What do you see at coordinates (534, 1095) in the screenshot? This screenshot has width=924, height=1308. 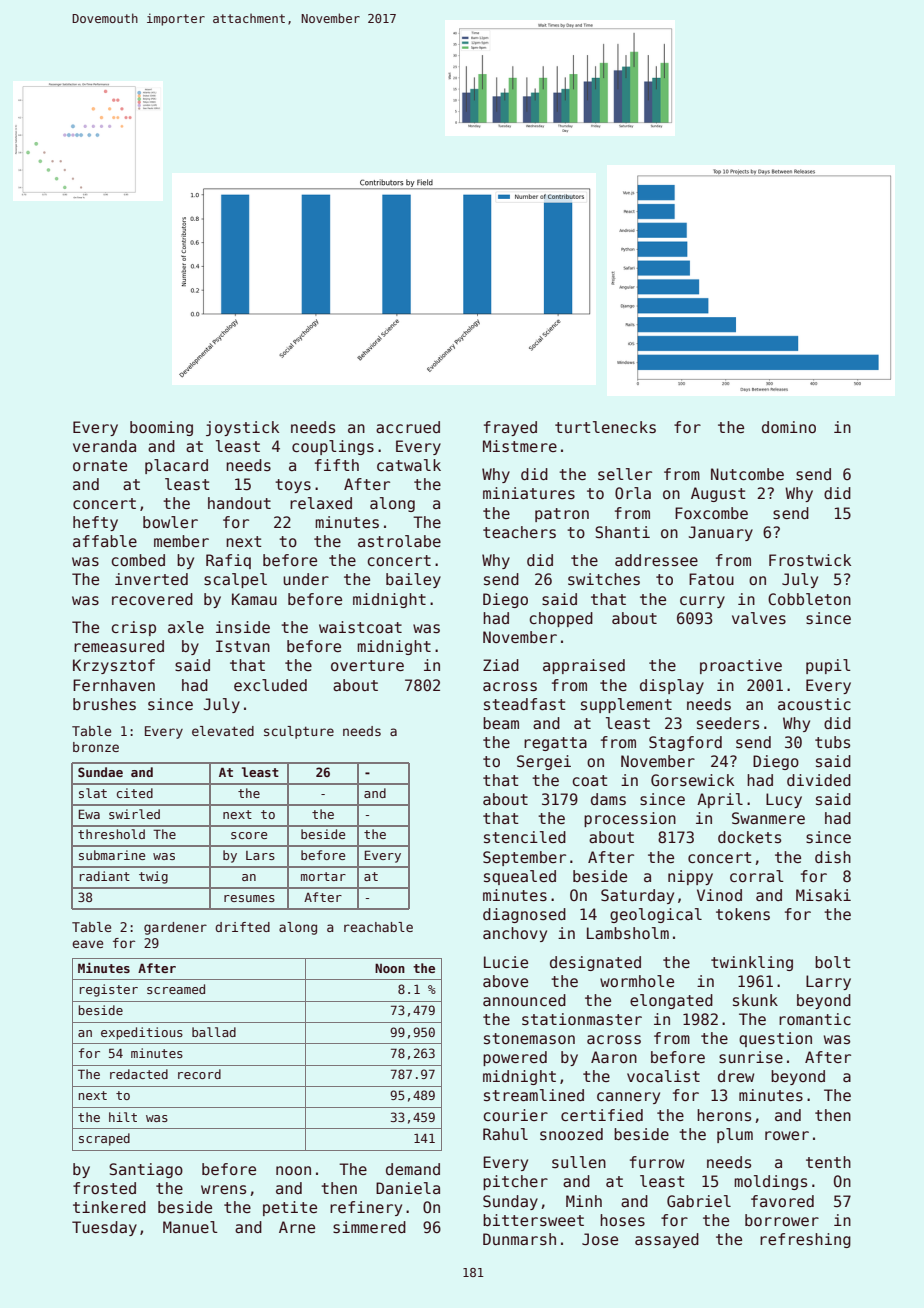 I see `streamlined` at bounding box center [534, 1095].
